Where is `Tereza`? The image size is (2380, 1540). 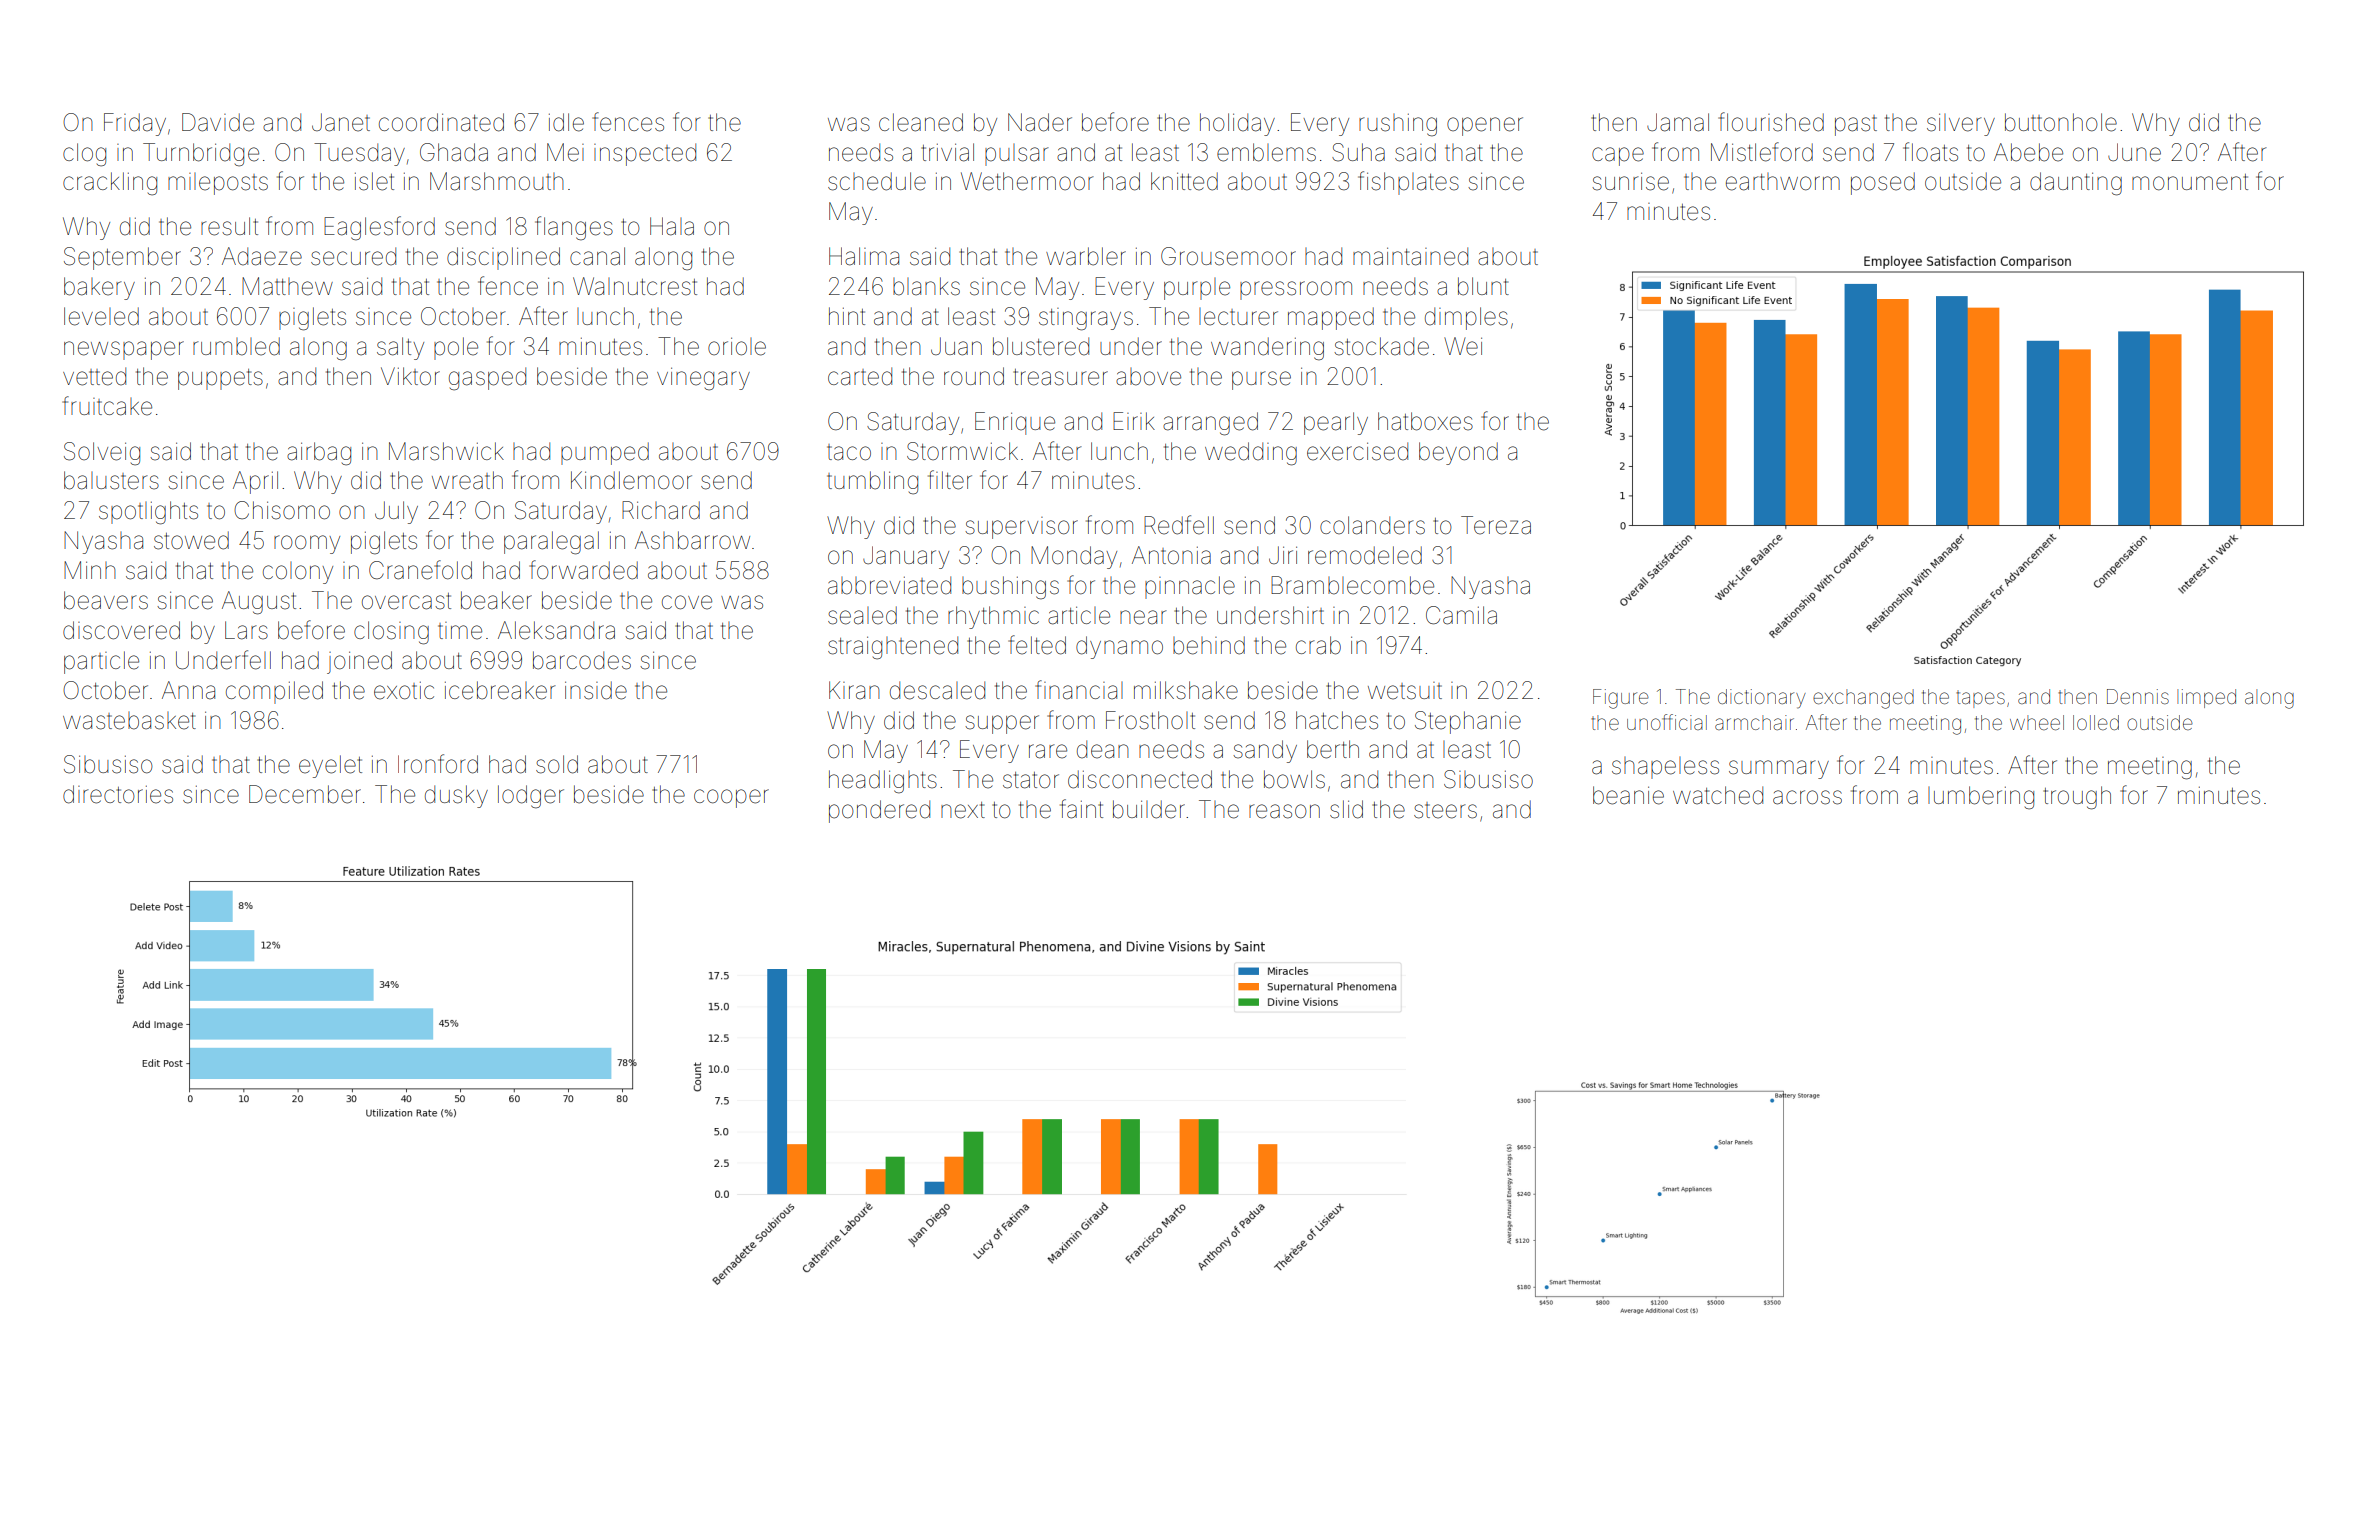
Tereza is located at coordinates (1496, 525).
